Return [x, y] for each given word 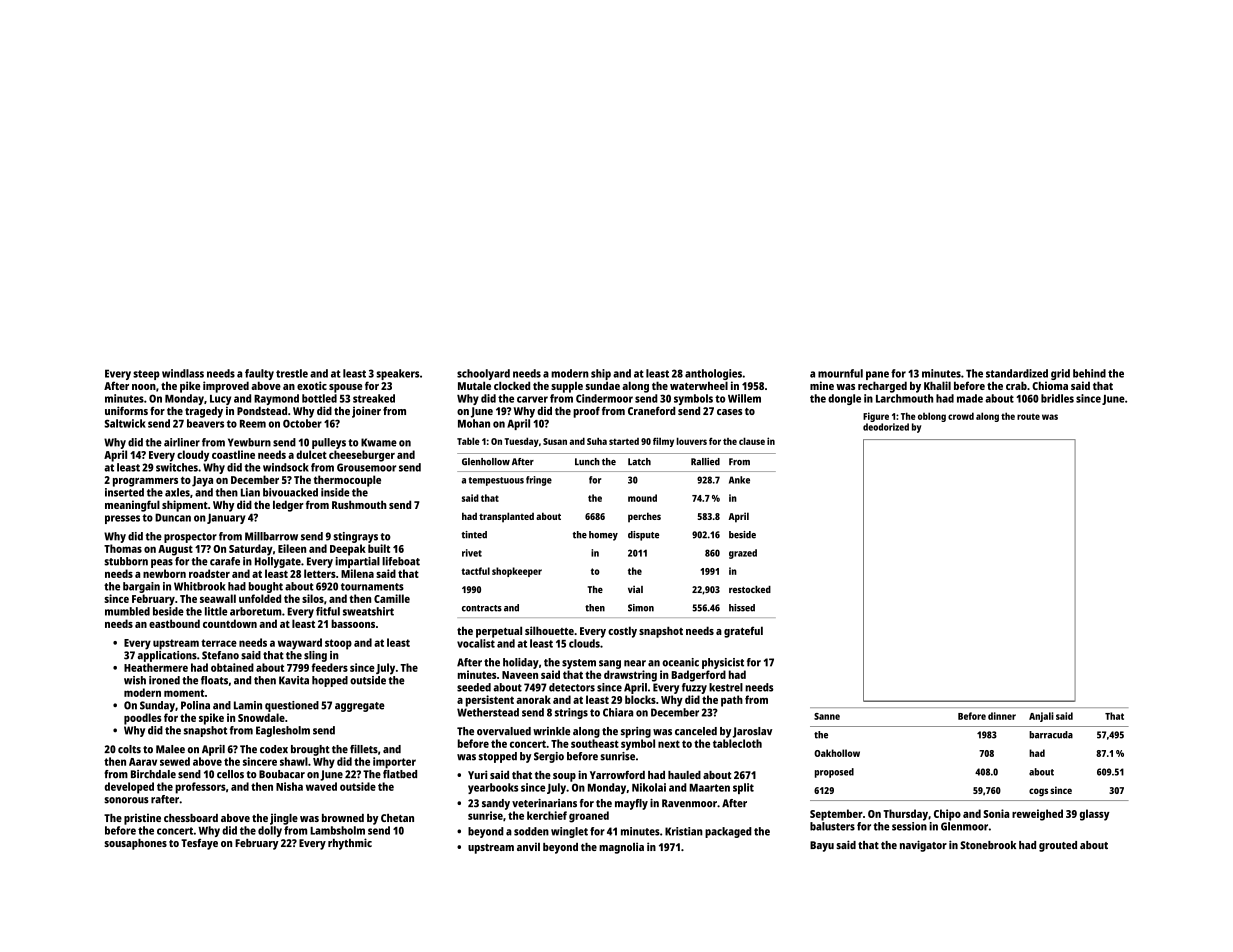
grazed [743, 554]
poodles [142, 719]
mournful [840, 373]
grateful [743, 632]
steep [146, 375]
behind [1089, 373]
